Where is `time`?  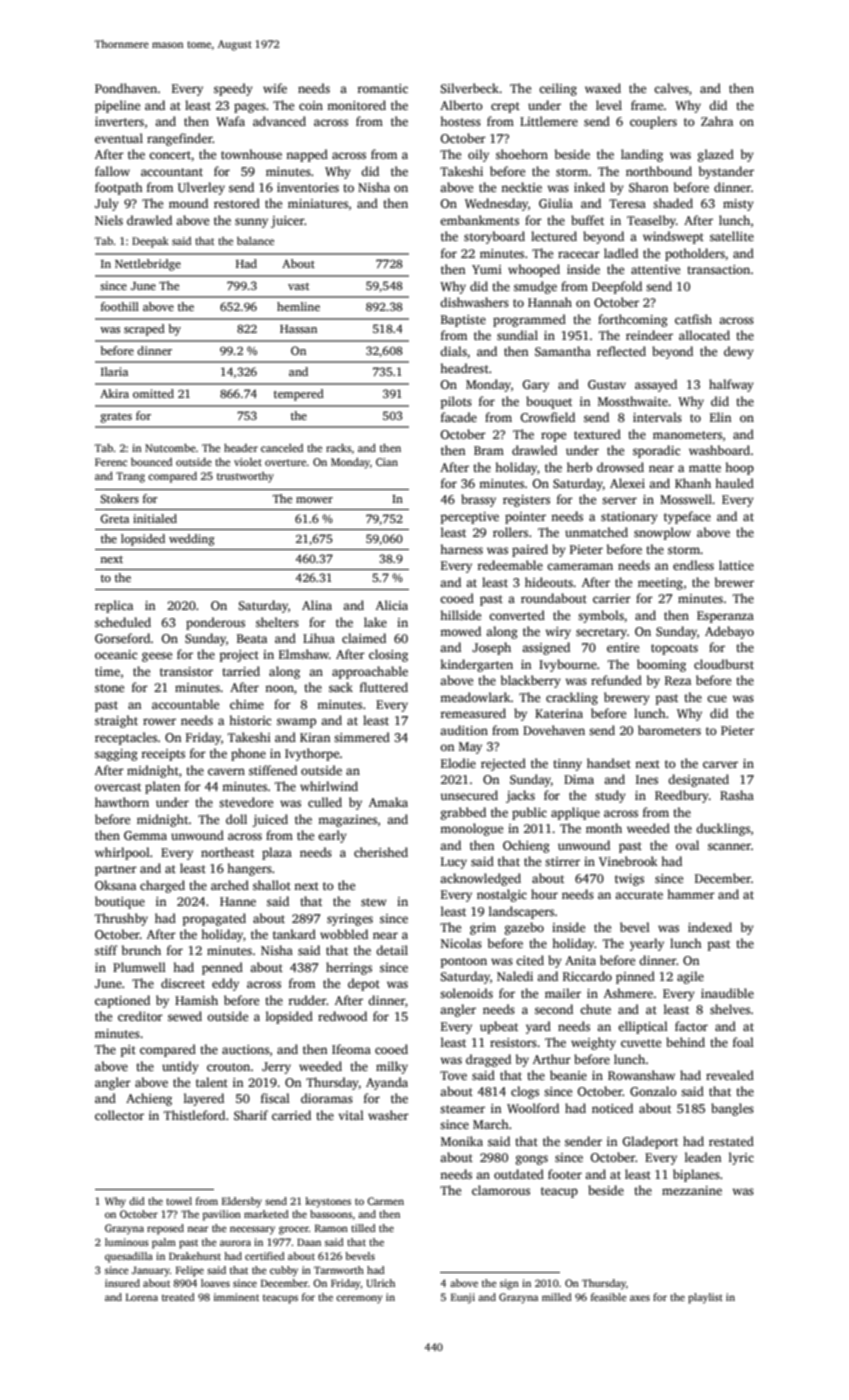
time is located at coordinates (107, 671).
